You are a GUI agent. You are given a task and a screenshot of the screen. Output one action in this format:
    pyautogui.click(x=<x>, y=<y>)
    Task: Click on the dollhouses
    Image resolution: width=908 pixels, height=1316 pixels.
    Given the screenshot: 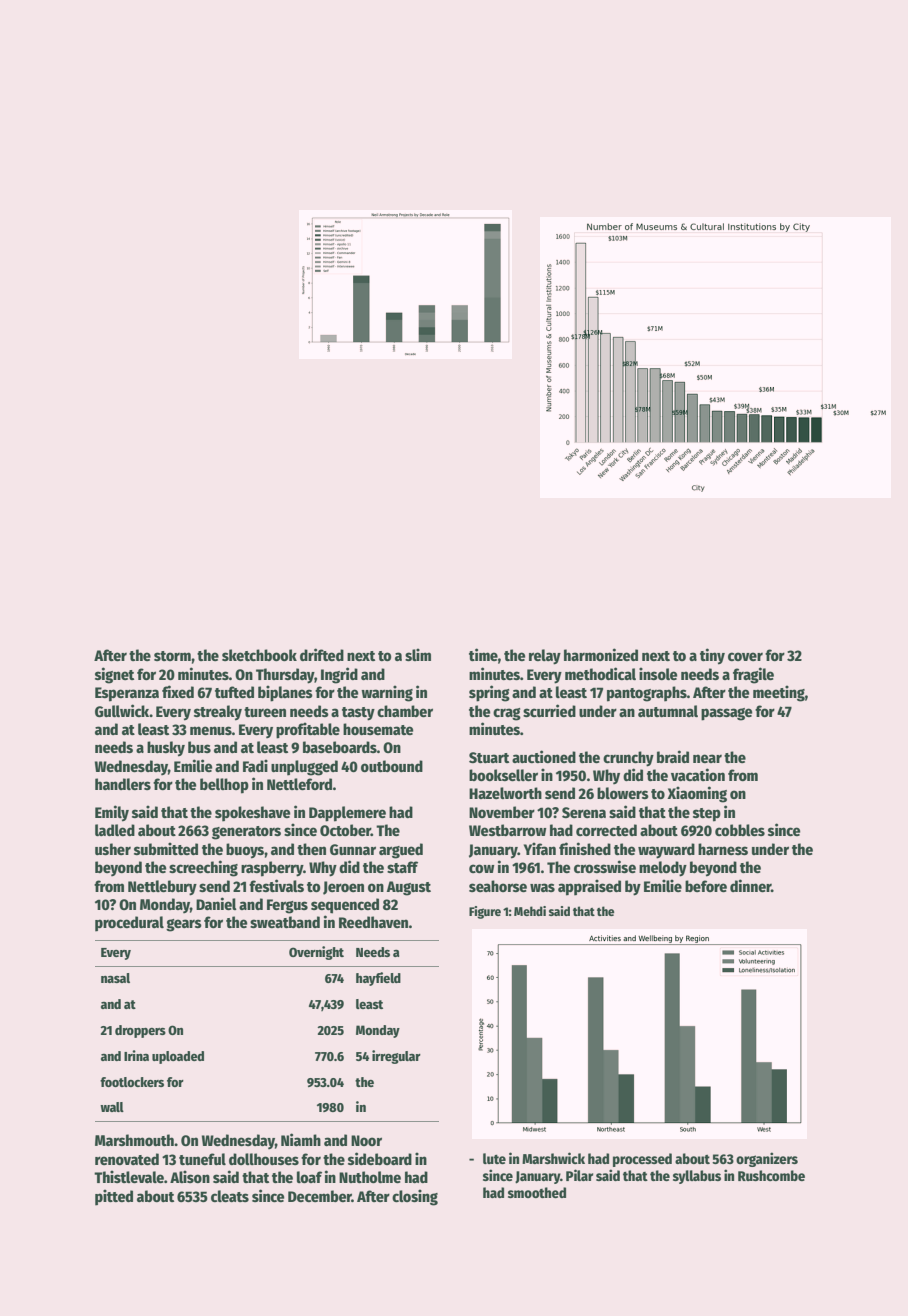 What is the action you would take?
    pyautogui.click(x=264, y=1159)
